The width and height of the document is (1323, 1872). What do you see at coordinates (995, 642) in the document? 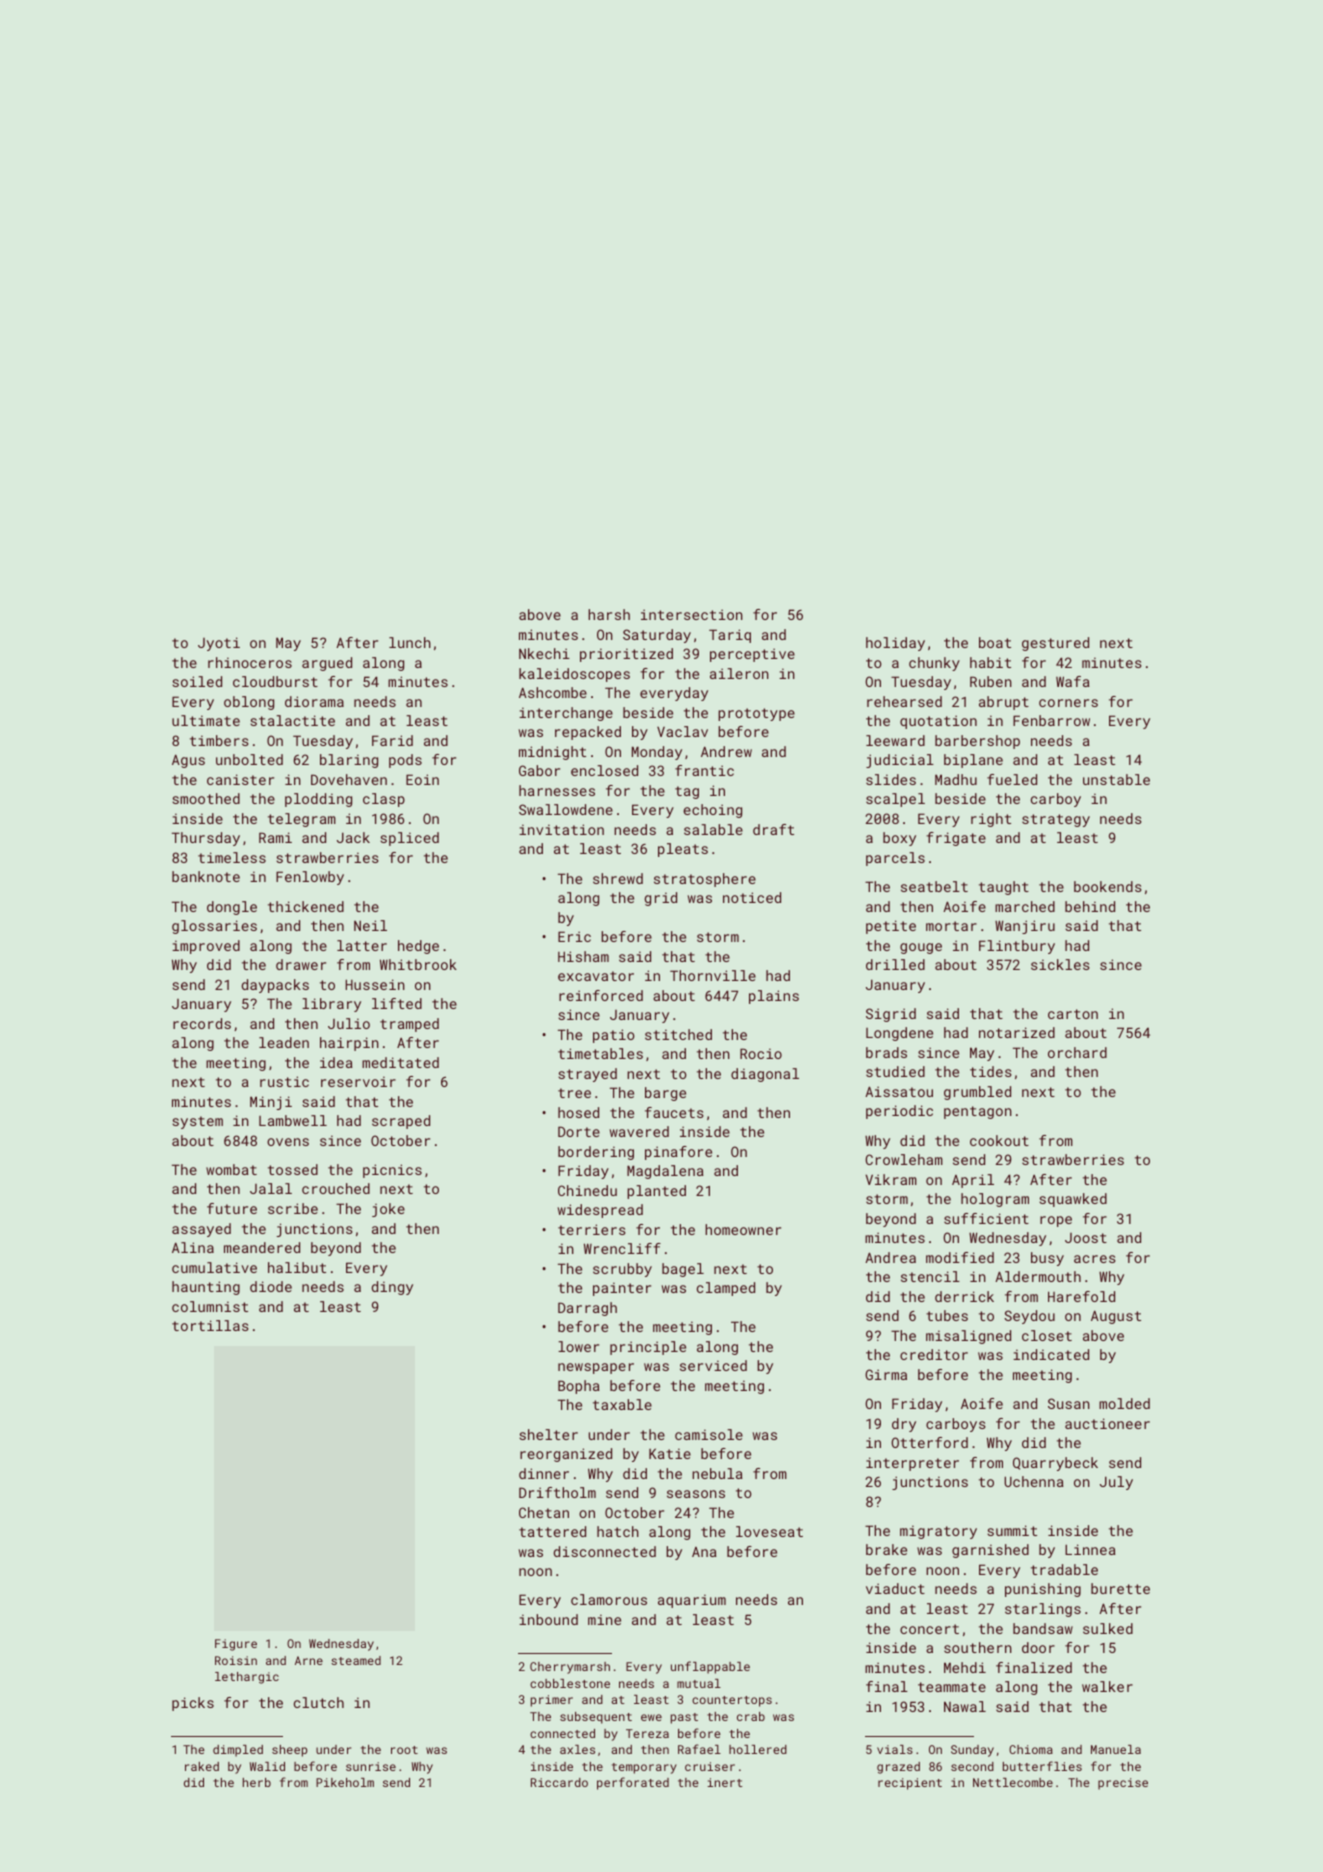
I see `boat` at bounding box center [995, 642].
